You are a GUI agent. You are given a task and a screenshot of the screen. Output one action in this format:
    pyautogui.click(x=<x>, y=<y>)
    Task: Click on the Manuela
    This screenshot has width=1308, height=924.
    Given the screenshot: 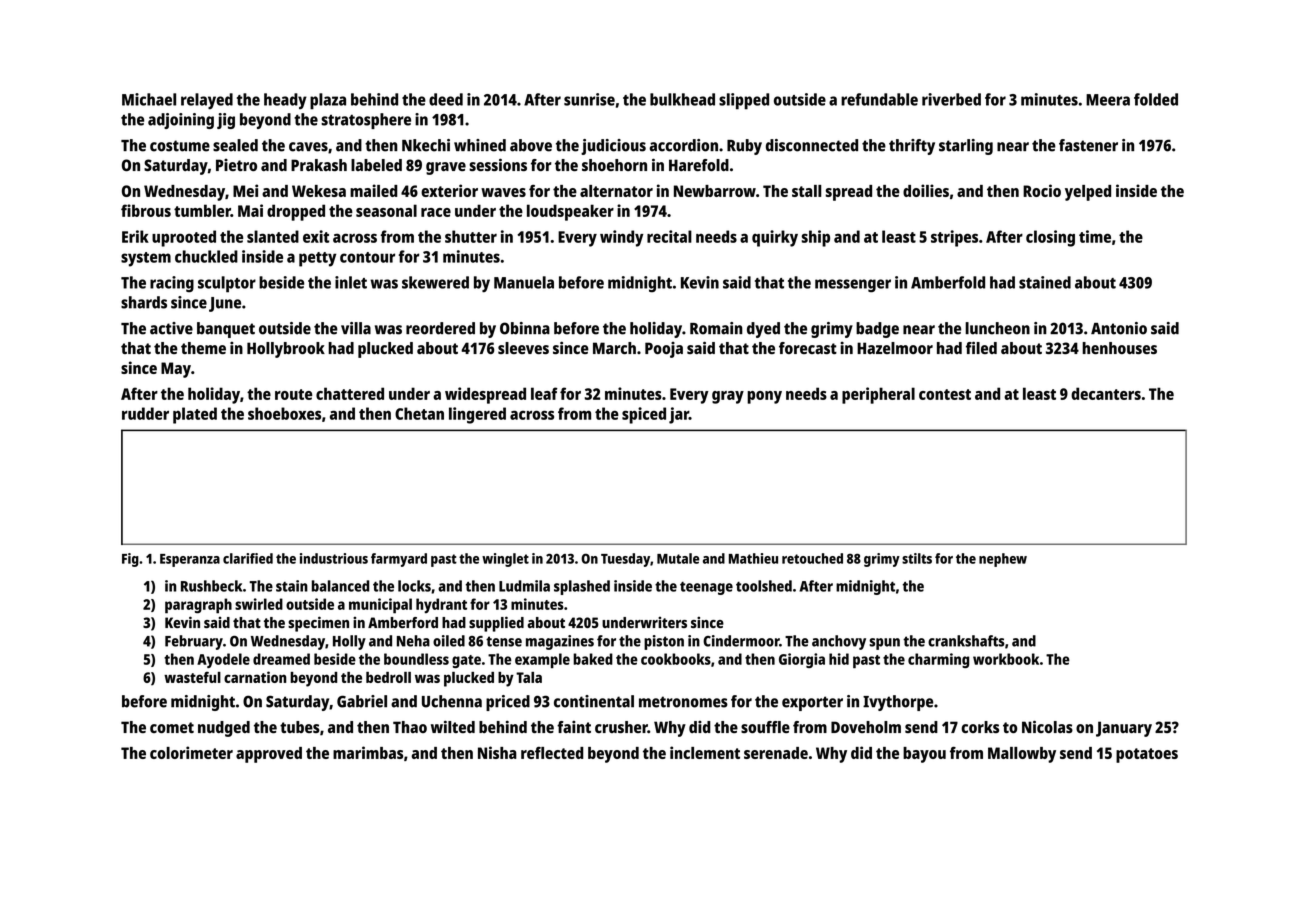 What is the action you would take?
    pyautogui.click(x=524, y=282)
